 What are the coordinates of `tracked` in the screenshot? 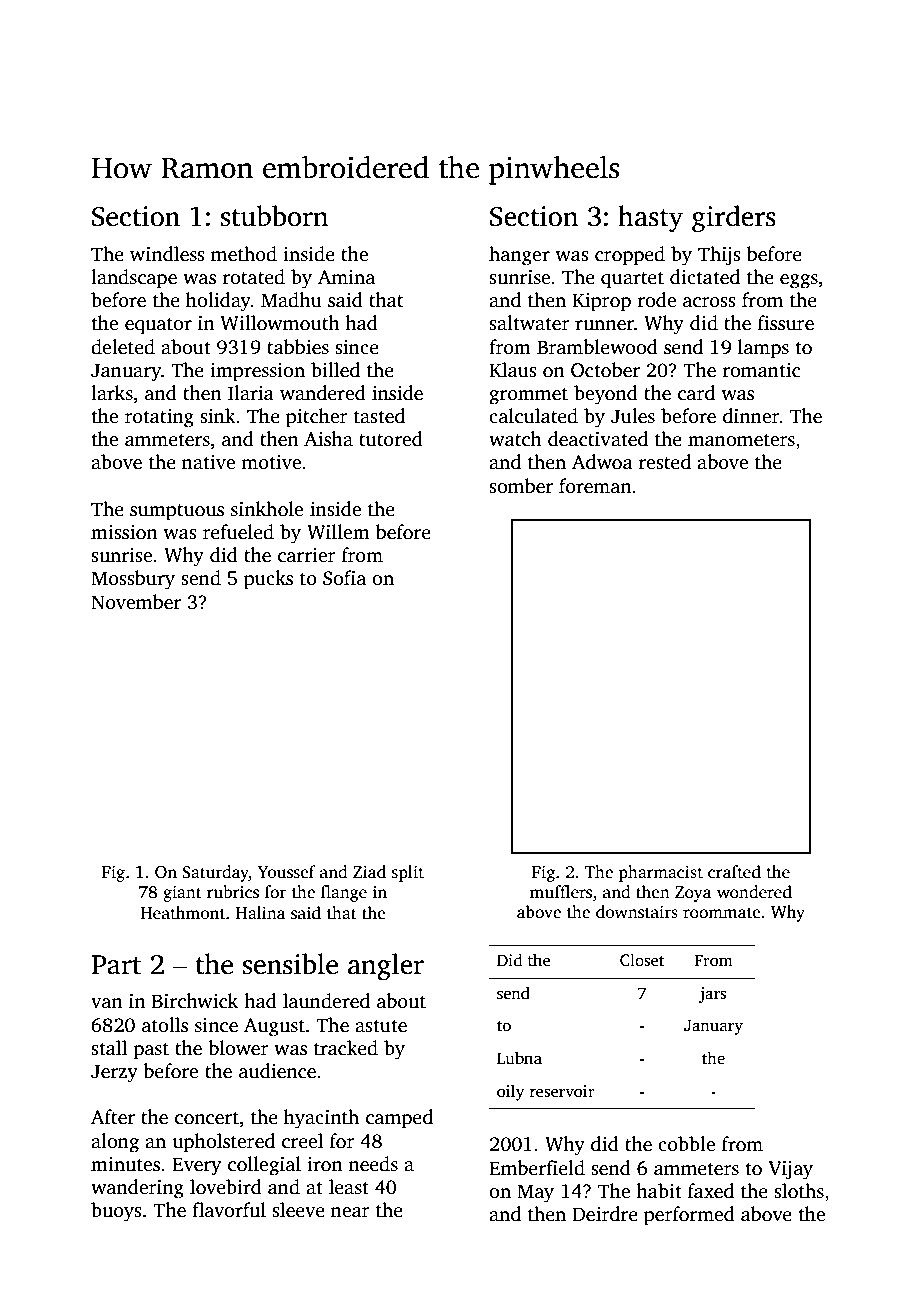 It's located at (346, 1048).
